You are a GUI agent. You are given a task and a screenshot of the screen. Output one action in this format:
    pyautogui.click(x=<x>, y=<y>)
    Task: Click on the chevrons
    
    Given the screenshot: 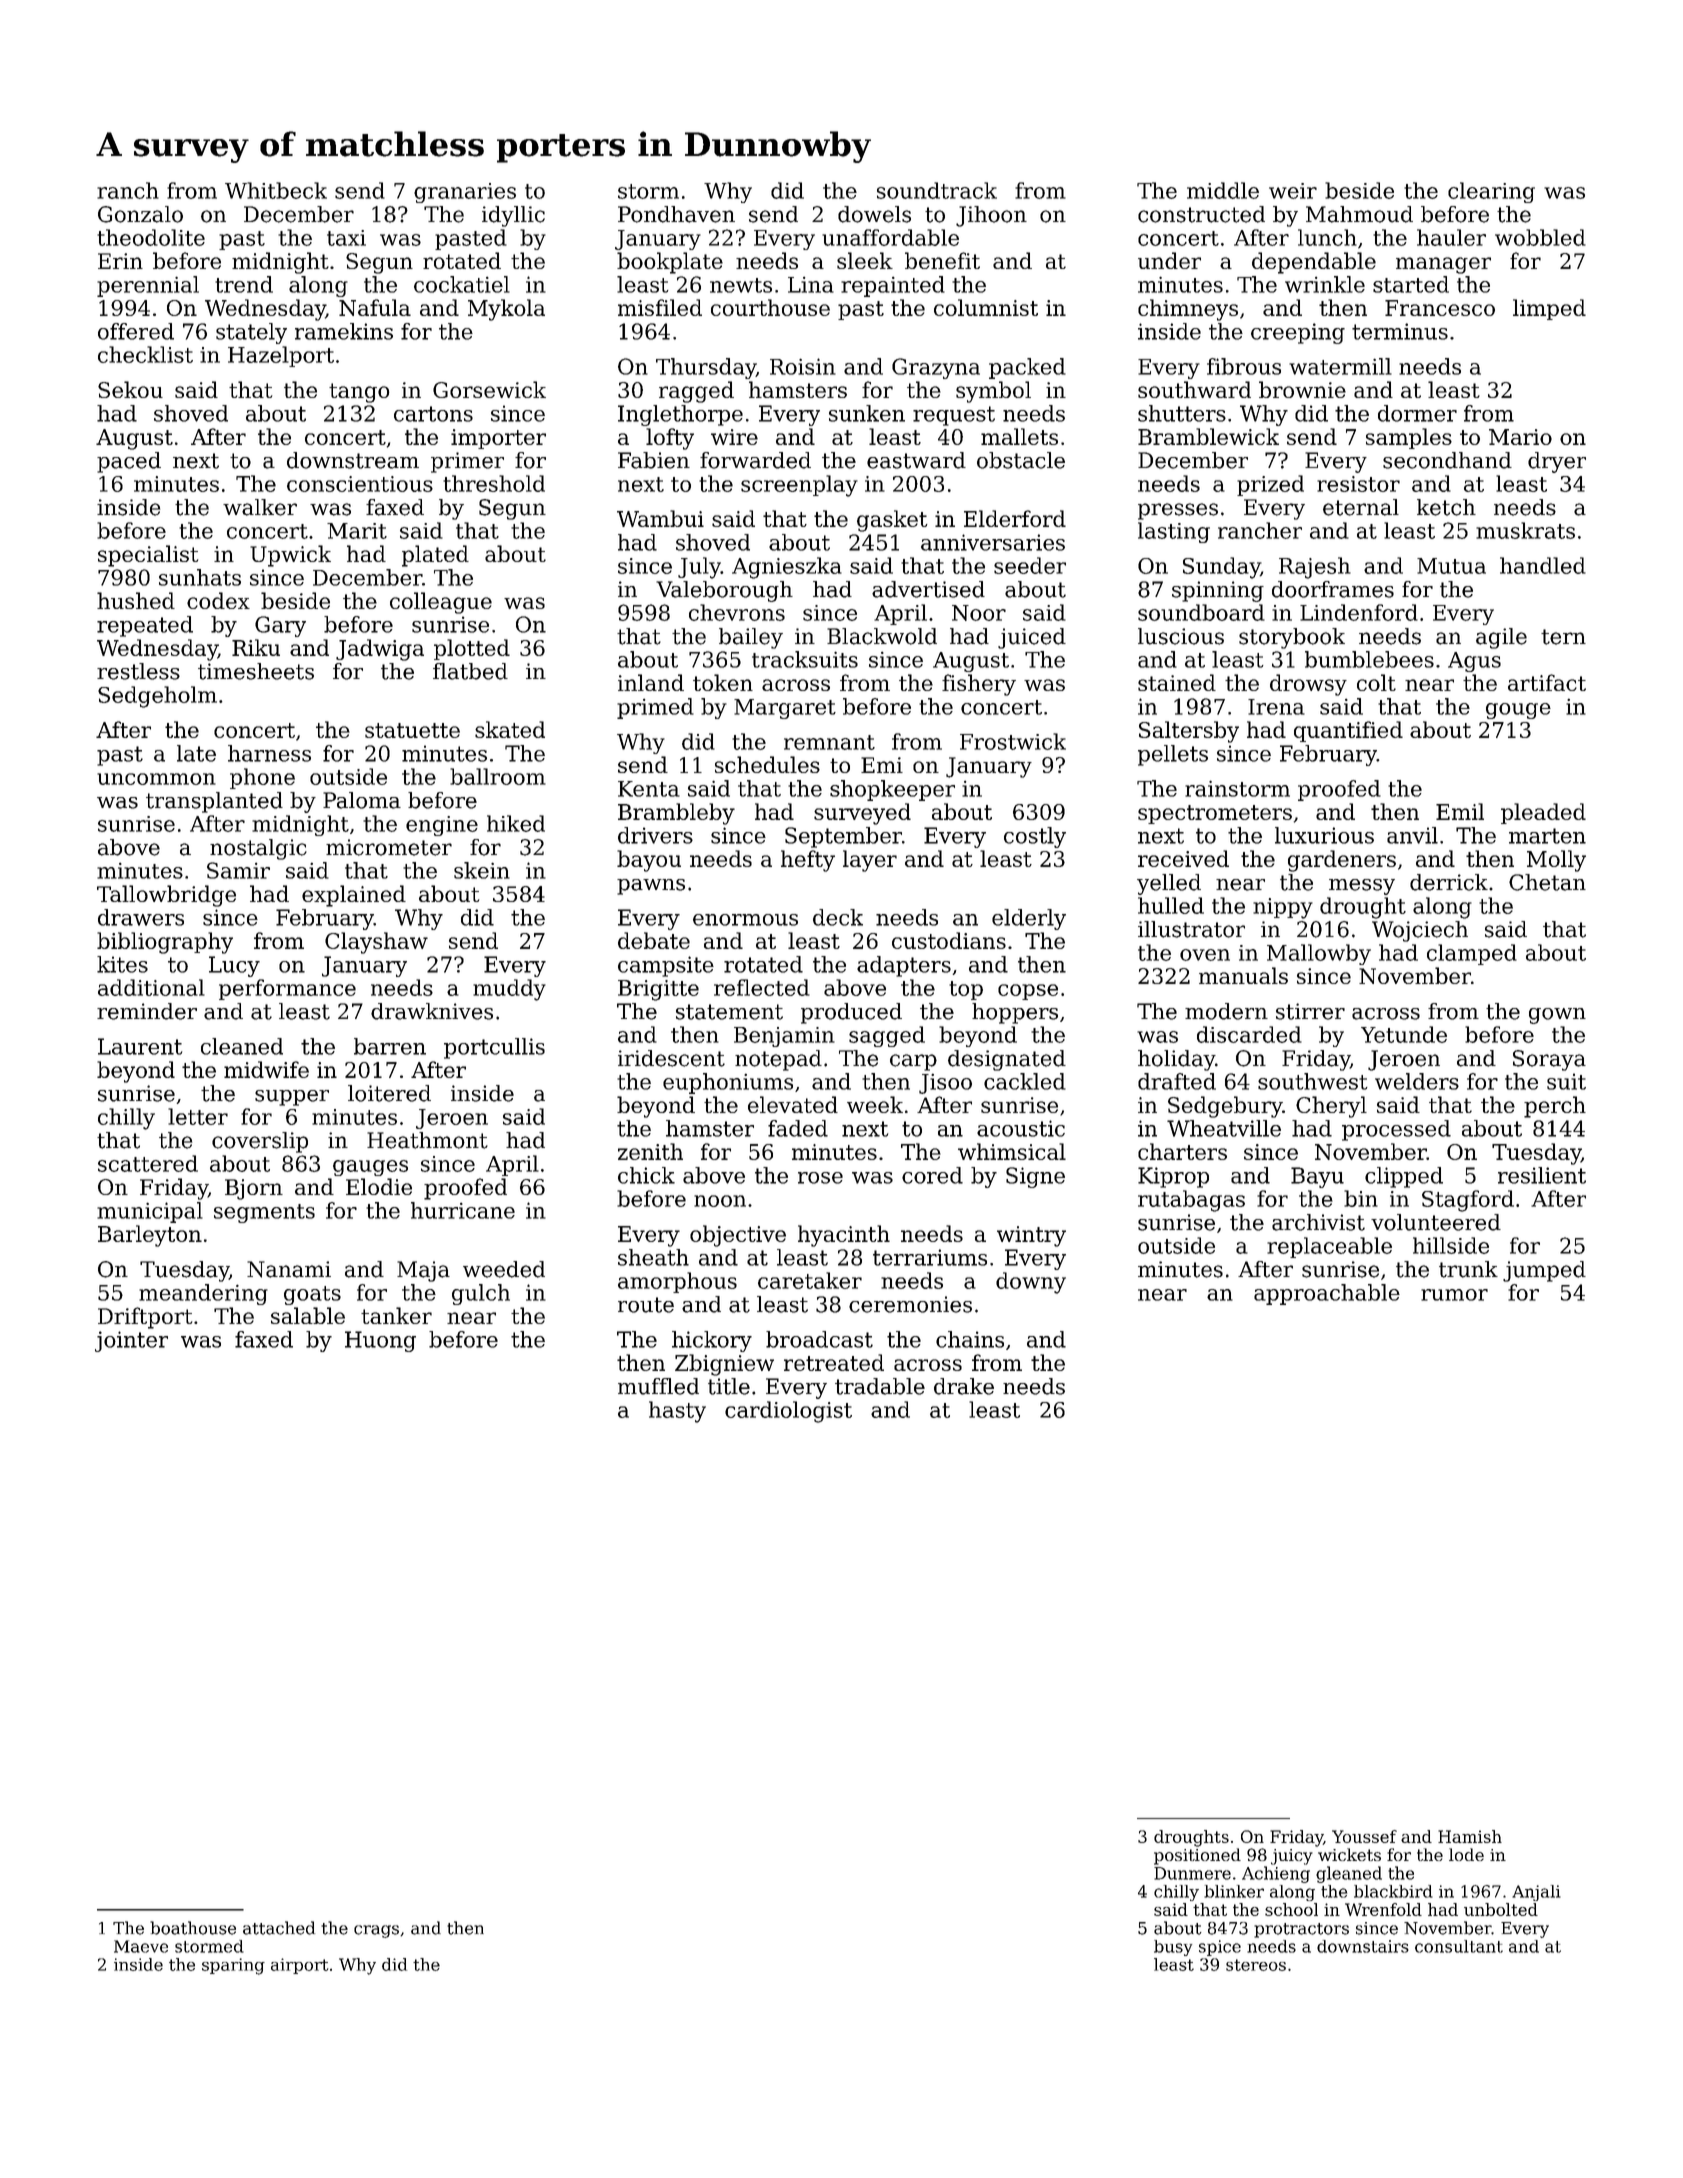 What is the action you would take?
    pyautogui.click(x=737, y=612)
